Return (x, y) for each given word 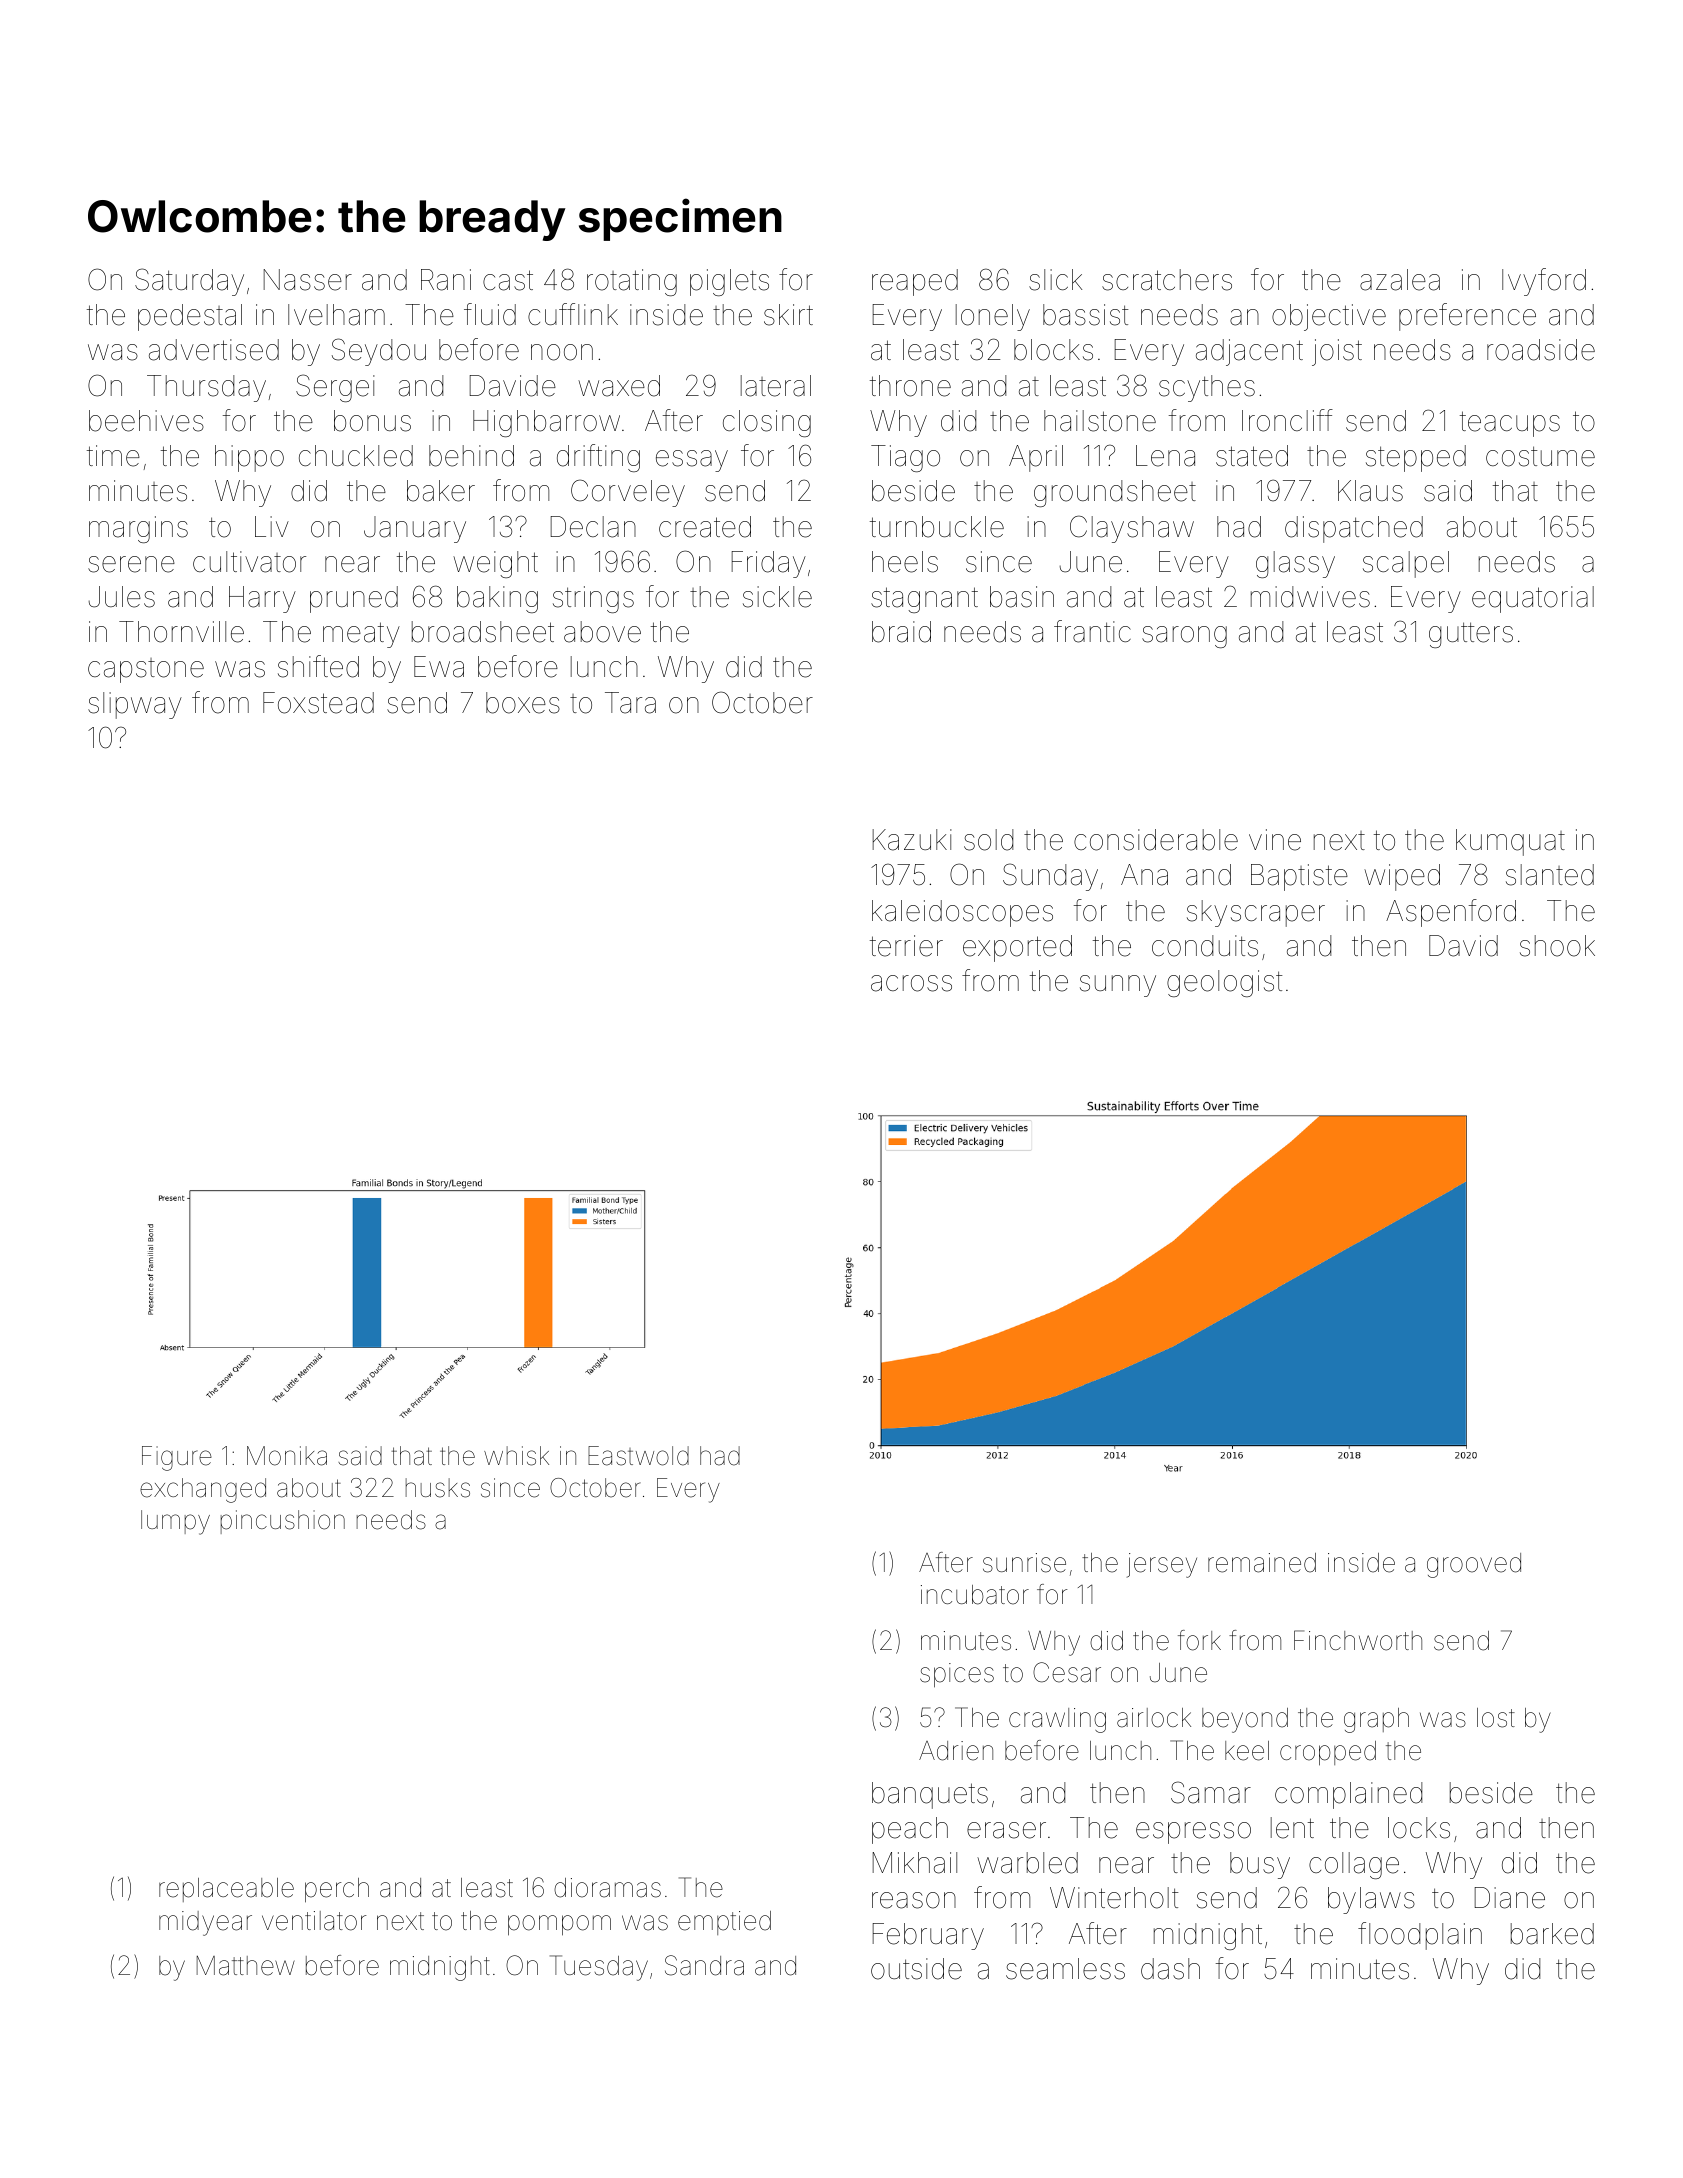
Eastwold (638, 1456)
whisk (516, 1456)
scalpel (1406, 564)
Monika (287, 1456)
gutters (1471, 635)
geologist (1224, 983)
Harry (262, 599)
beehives (146, 421)
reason (914, 1900)
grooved (1474, 1565)
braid (901, 632)
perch (337, 1890)
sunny (1118, 986)
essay (692, 461)
